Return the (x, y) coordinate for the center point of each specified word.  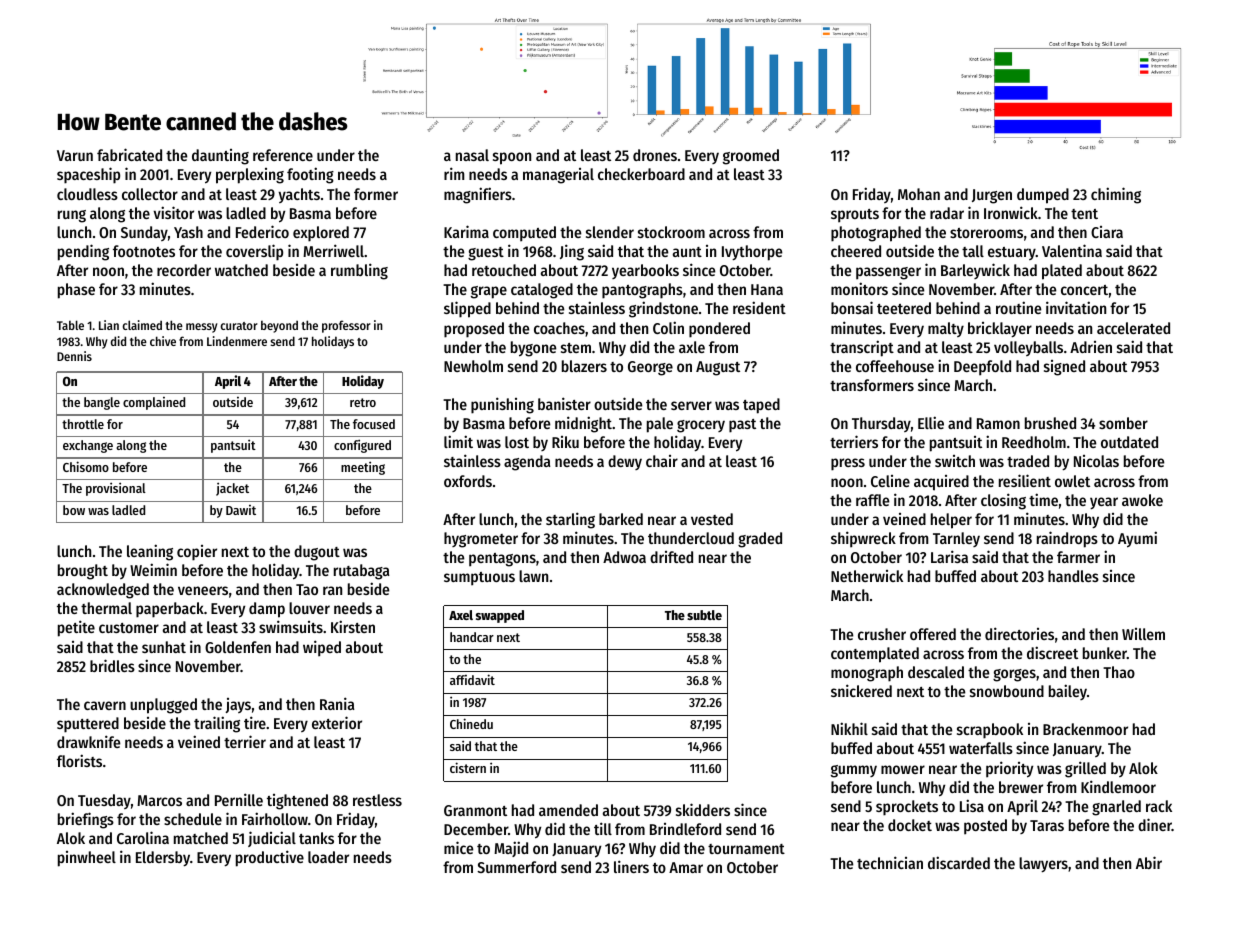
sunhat (164, 647)
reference (283, 155)
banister (564, 403)
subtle (704, 615)
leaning (150, 552)
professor (346, 326)
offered (933, 634)
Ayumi (1137, 539)
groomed (751, 157)
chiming (1116, 195)
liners (631, 866)
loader (328, 857)
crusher (882, 634)
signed (1064, 368)
